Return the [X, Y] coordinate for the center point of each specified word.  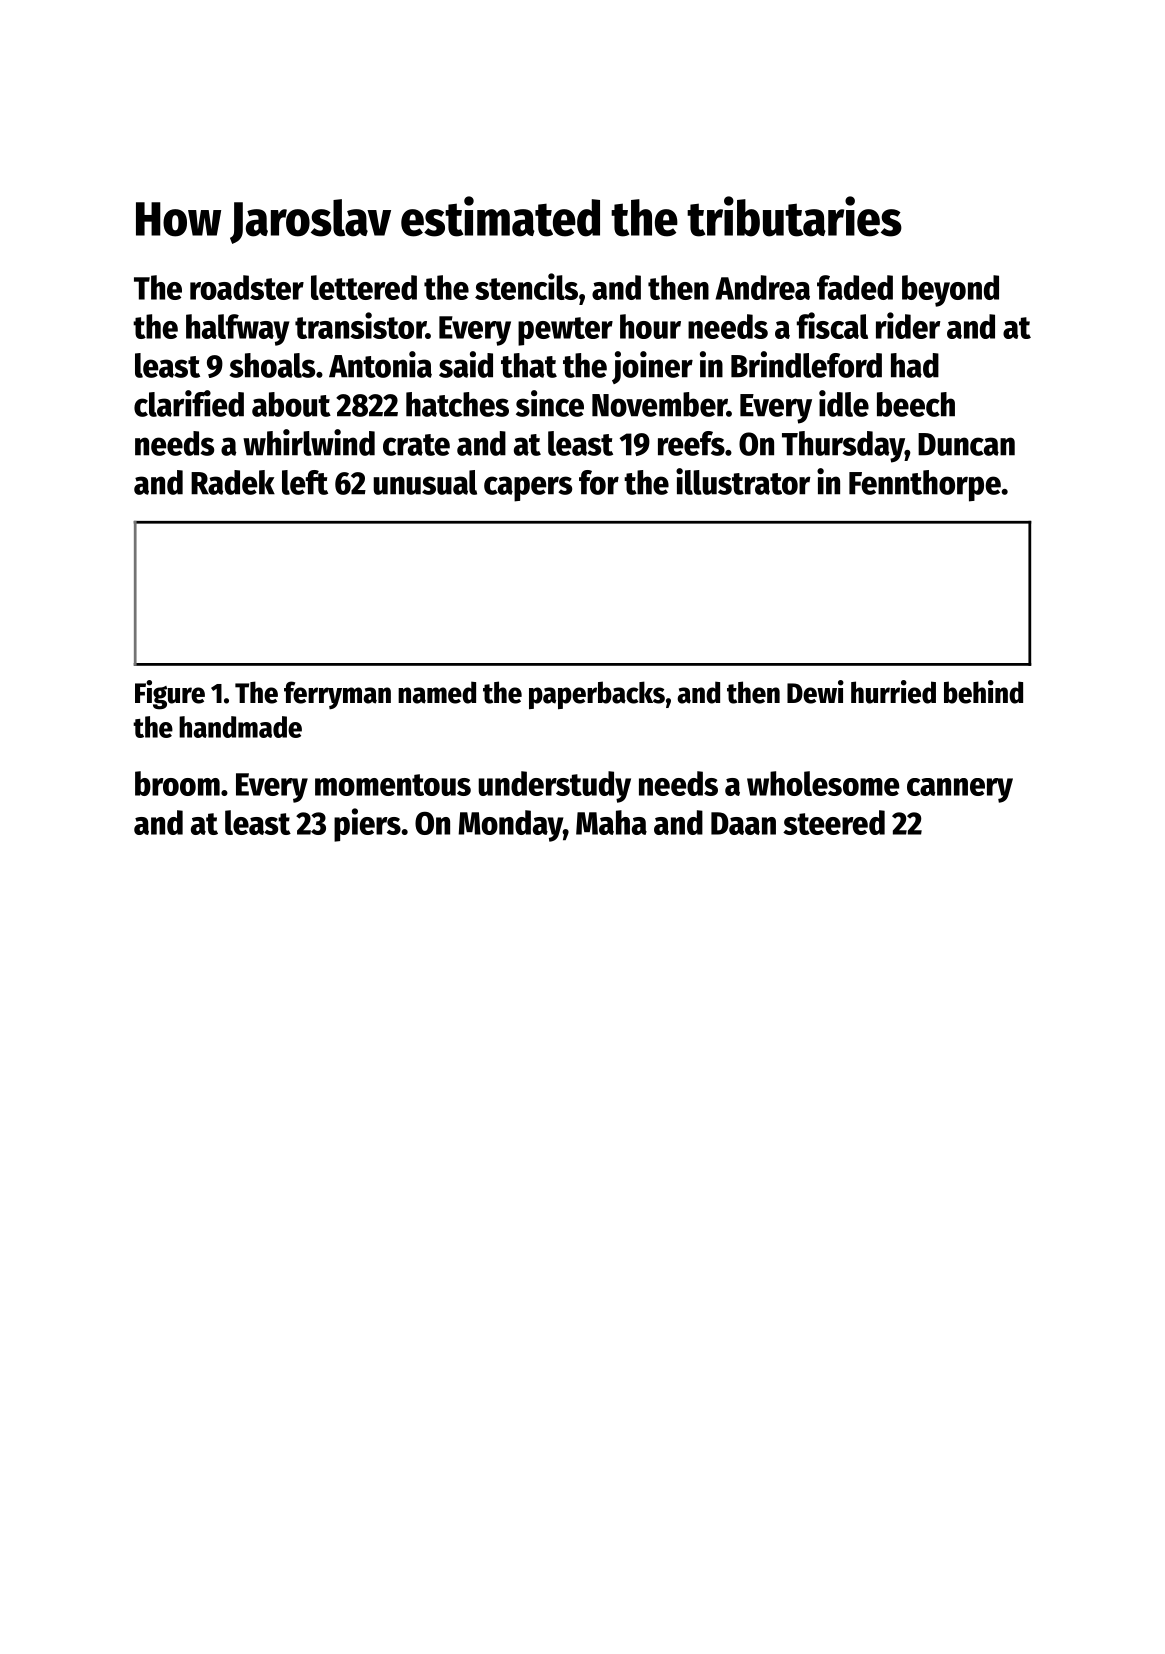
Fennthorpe [925, 486]
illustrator [743, 481]
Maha [611, 822]
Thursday [843, 447]
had [915, 365]
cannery [960, 790]
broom [177, 783]
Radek [233, 482]
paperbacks [597, 695]
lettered [364, 287]
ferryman [337, 695]
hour [650, 326]
